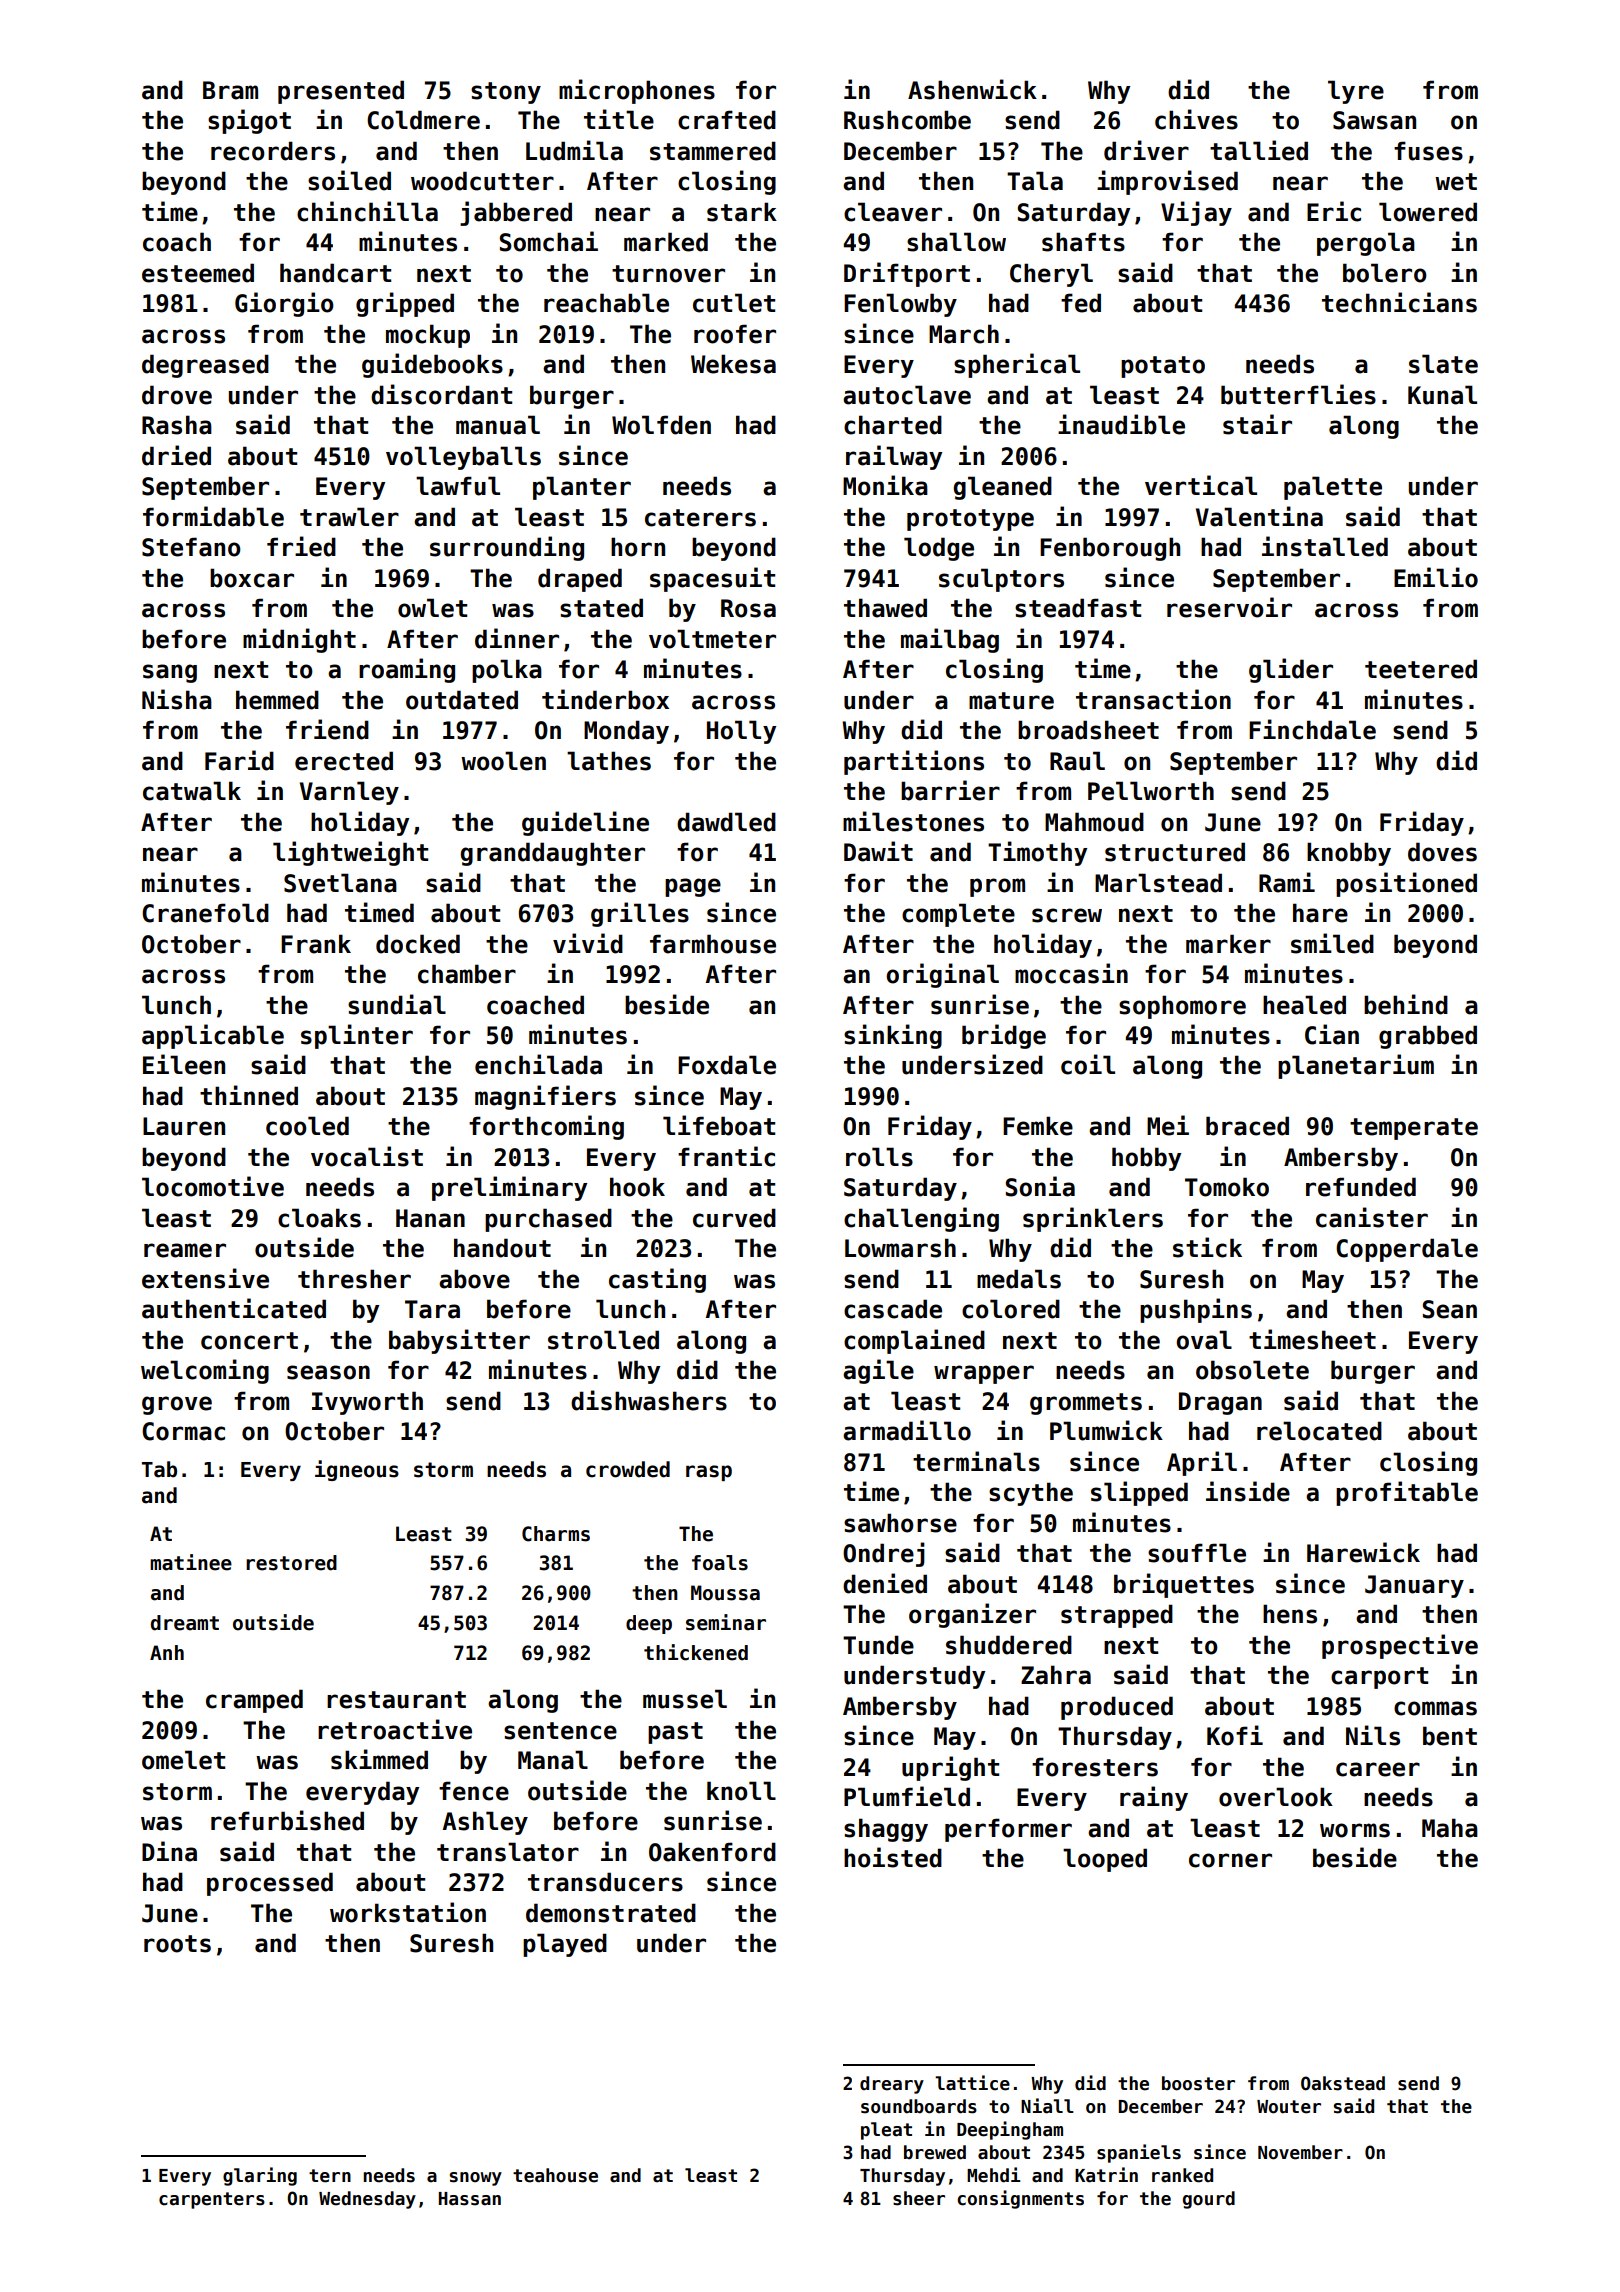 The width and height of the screenshot is (1620, 2292). What do you see at coordinates (260, 2176) in the screenshot?
I see `glaring` at bounding box center [260, 2176].
